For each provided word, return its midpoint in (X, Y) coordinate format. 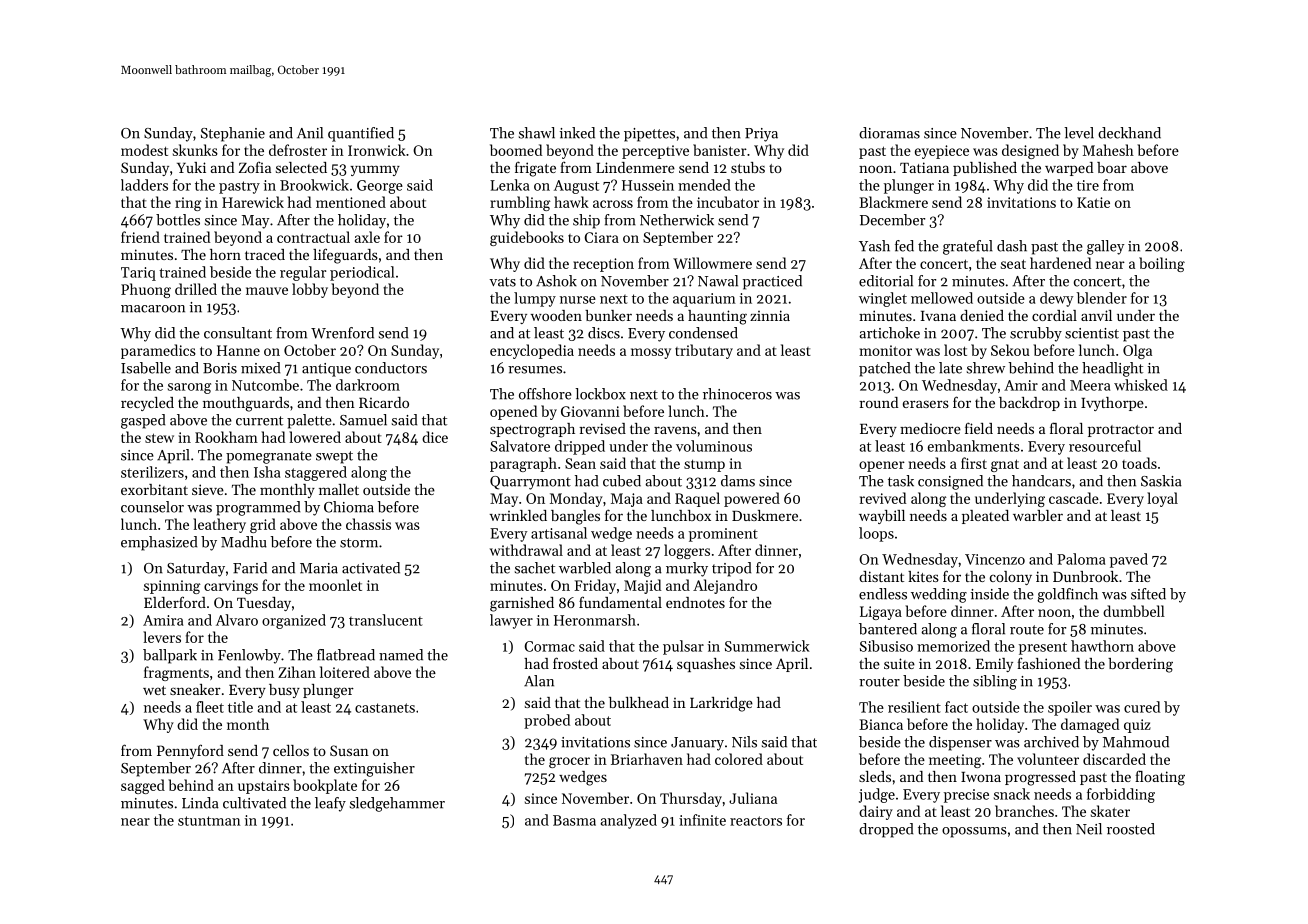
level (1079, 133)
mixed (260, 368)
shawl (537, 133)
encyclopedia (532, 351)
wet (154, 690)
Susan (349, 750)
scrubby (1036, 334)
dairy (876, 812)
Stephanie (233, 134)
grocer (569, 762)
